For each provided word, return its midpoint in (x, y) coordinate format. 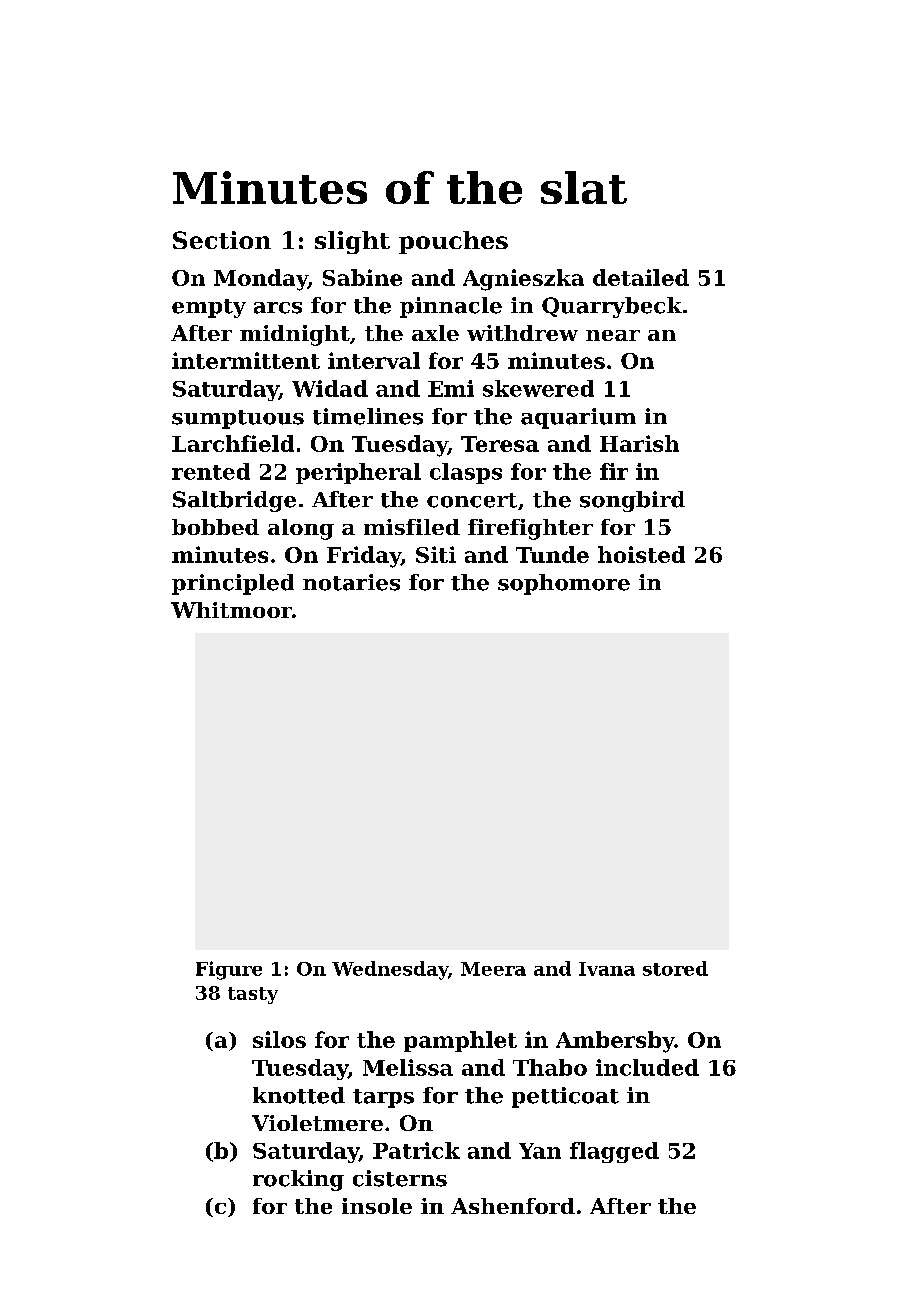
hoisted (641, 554)
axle (435, 333)
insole (377, 1206)
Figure (229, 970)
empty (209, 308)
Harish (639, 443)
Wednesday (390, 970)
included (647, 1067)
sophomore (564, 584)
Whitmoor (231, 610)
